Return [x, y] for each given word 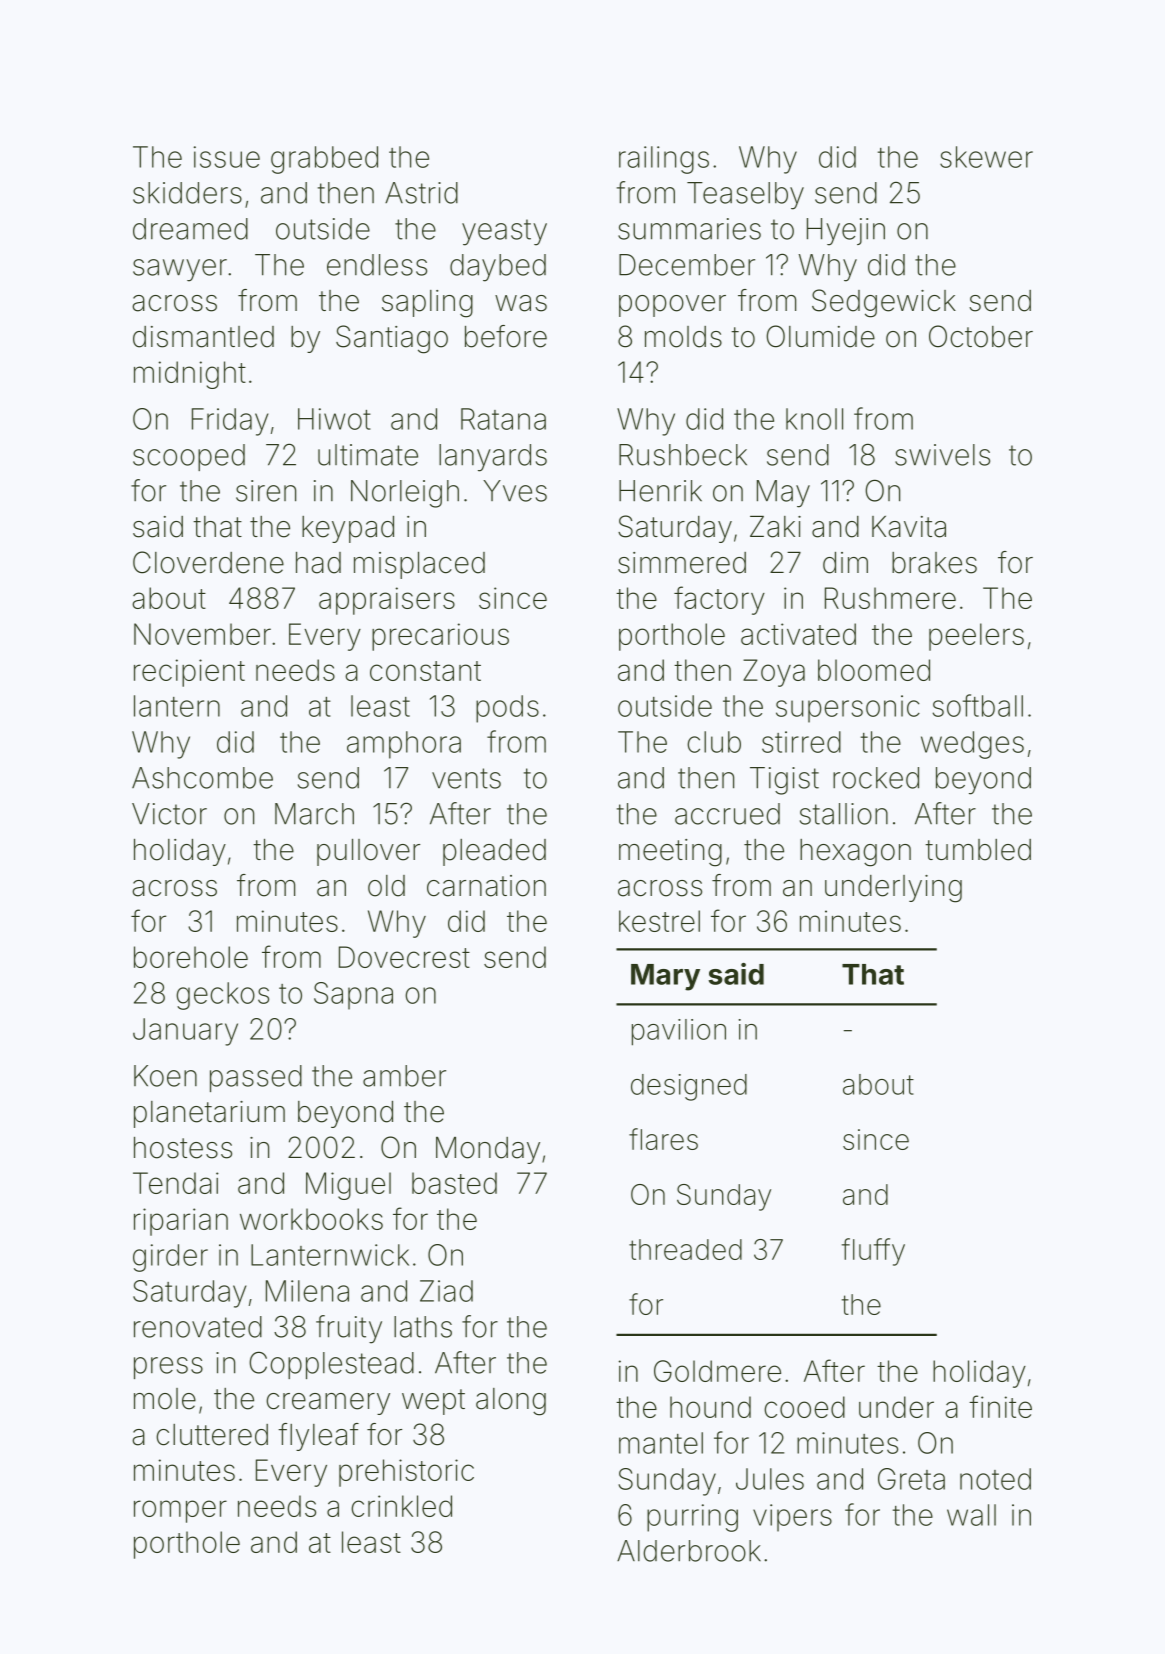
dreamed [190, 229]
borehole [191, 957]
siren [266, 491]
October [981, 336]
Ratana [503, 419]
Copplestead [331, 1365]
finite [1000, 1406]
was [521, 303]
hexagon [855, 853]
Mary [665, 977]
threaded [685, 1249]
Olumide [820, 336]
